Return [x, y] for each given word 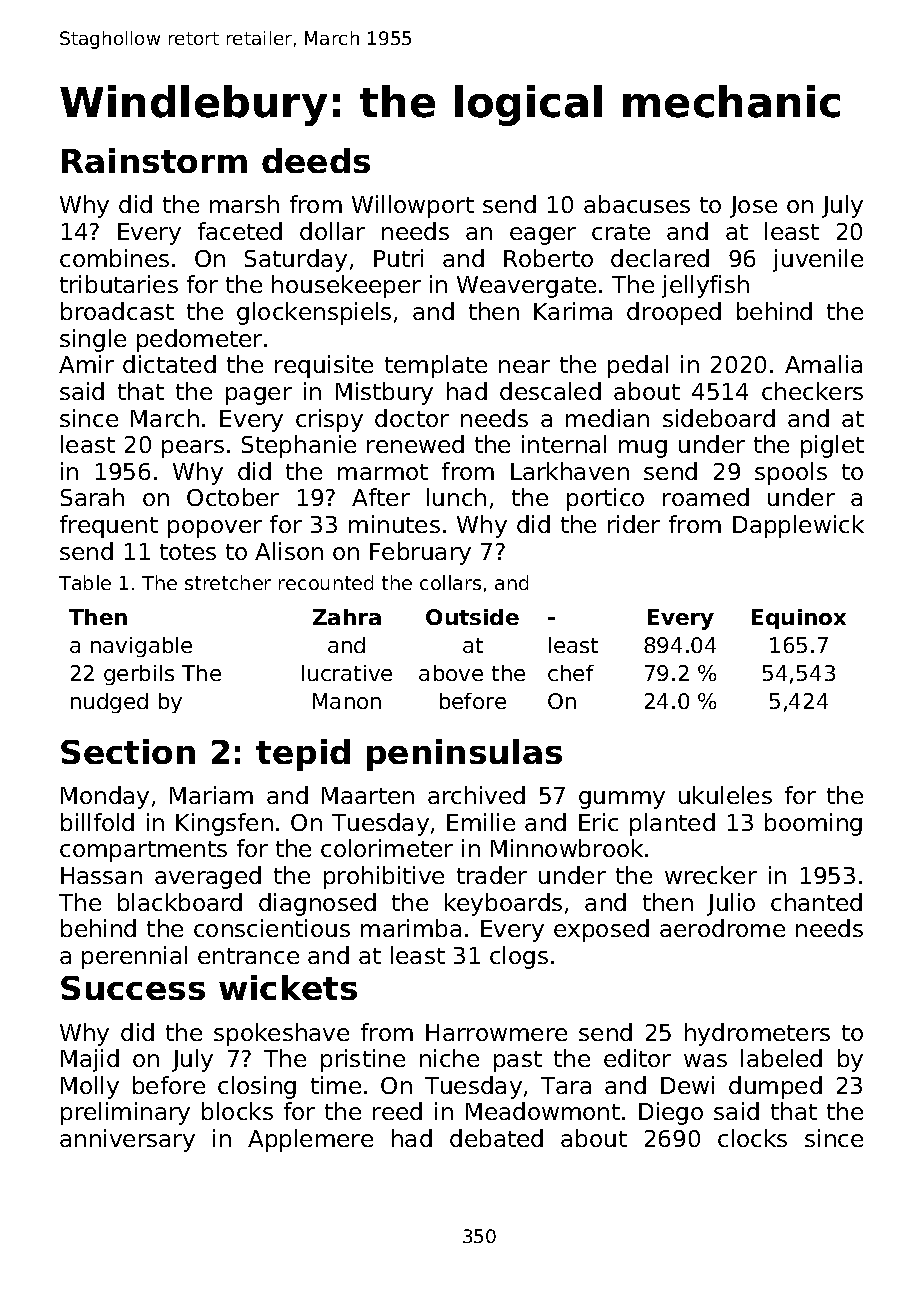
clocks [752, 1138]
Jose [753, 207]
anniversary [127, 1140]
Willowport [413, 206]
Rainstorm [154, 160]
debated [496, 1138]
